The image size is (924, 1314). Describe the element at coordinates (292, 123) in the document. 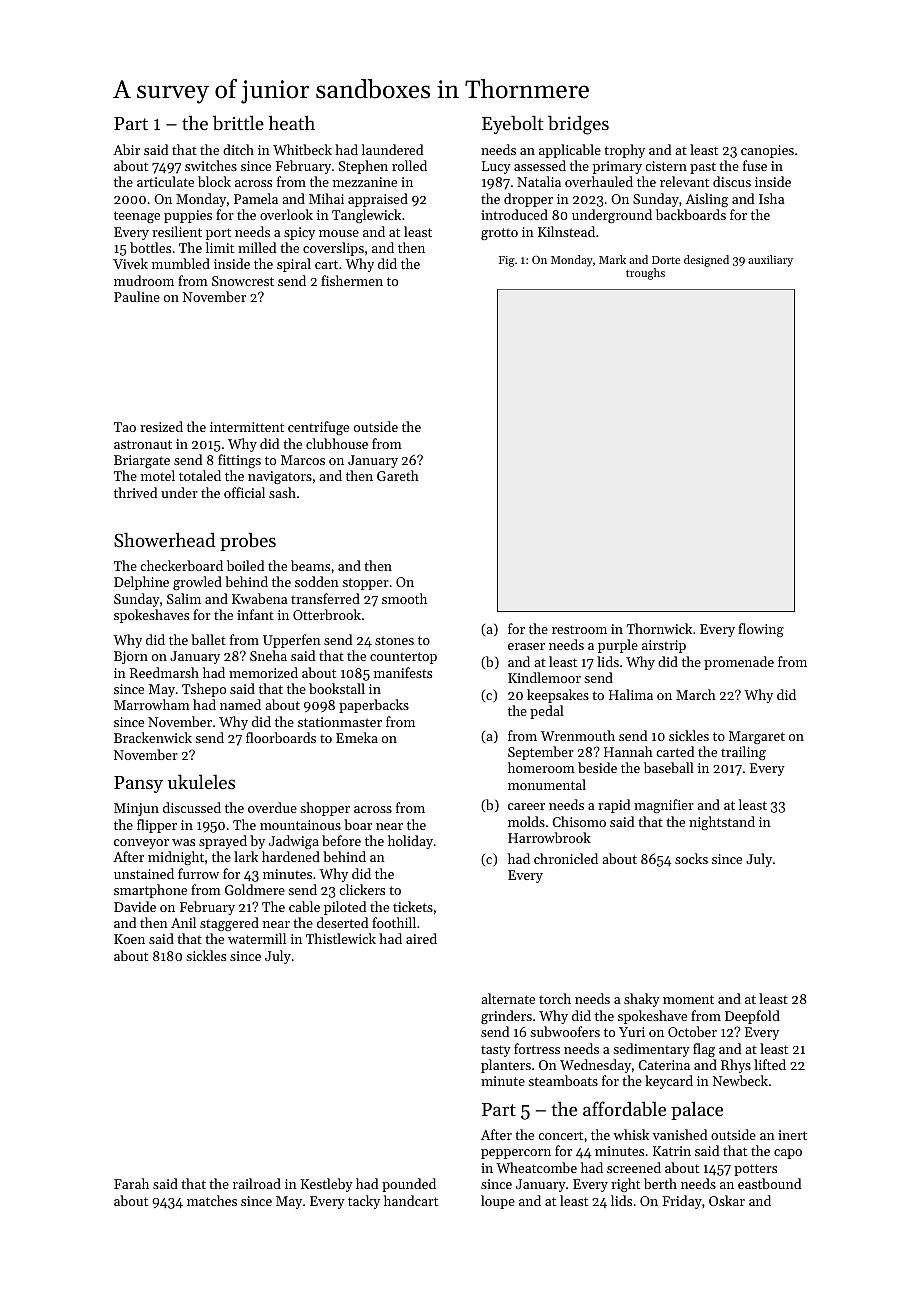

I see `heath` at that location.
